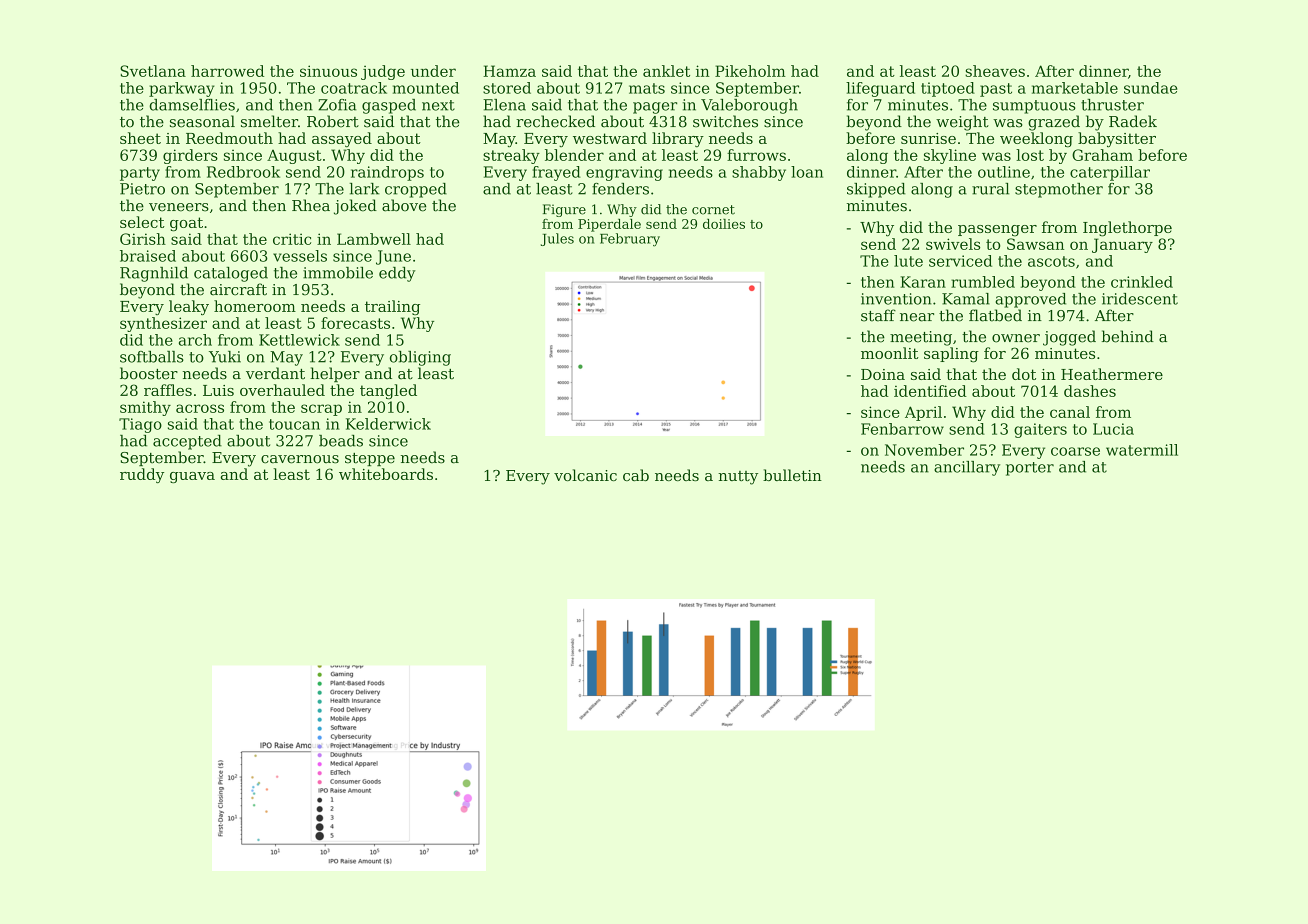 Image resolution: width=1308 pixels, height=924 pixels. What do you see at coordinates (300, 256) in the image?
I see `vessels` at bounding box center [300, 256].
